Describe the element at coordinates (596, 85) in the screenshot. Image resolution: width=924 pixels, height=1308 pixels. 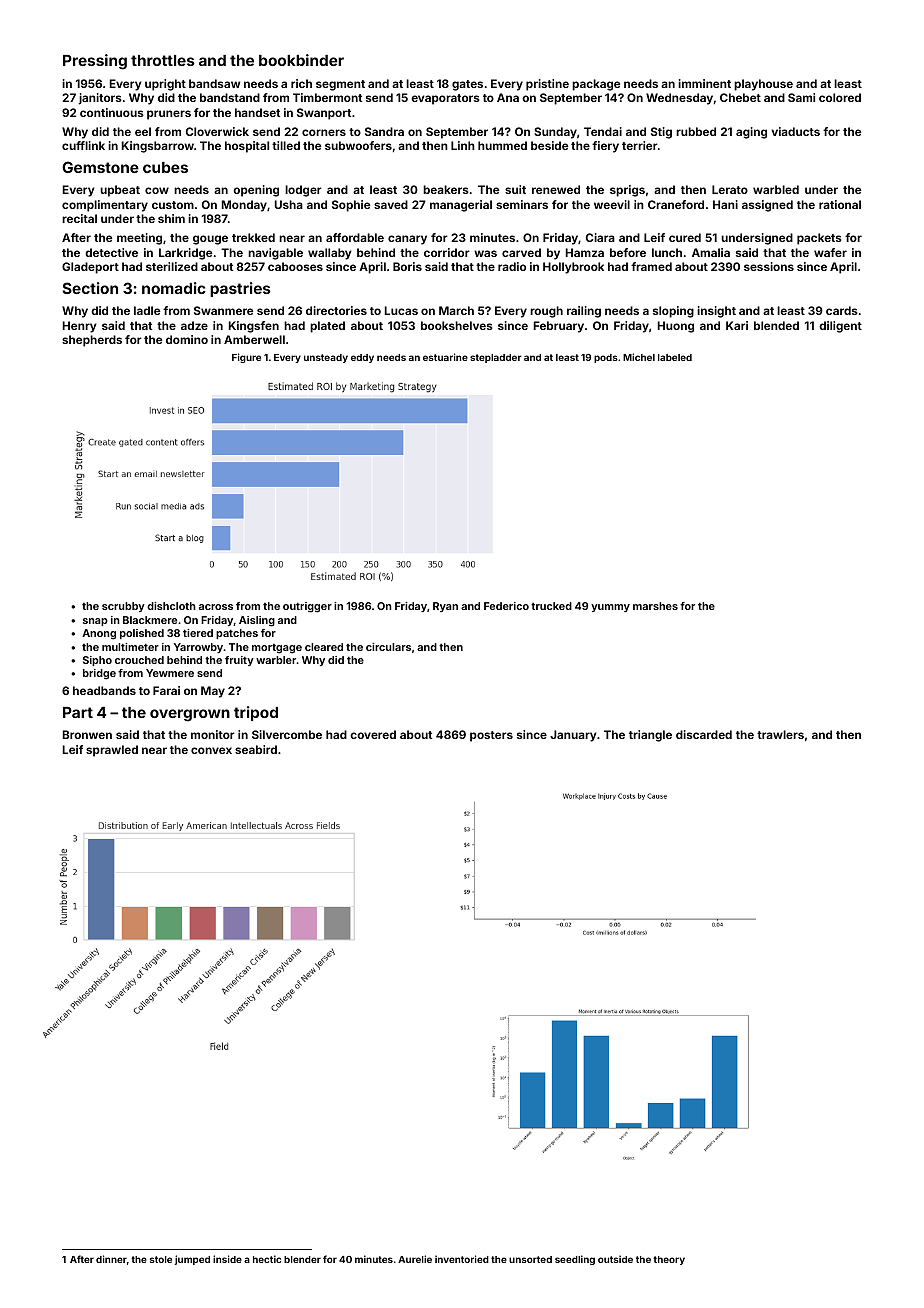
I see `package` at that location.
